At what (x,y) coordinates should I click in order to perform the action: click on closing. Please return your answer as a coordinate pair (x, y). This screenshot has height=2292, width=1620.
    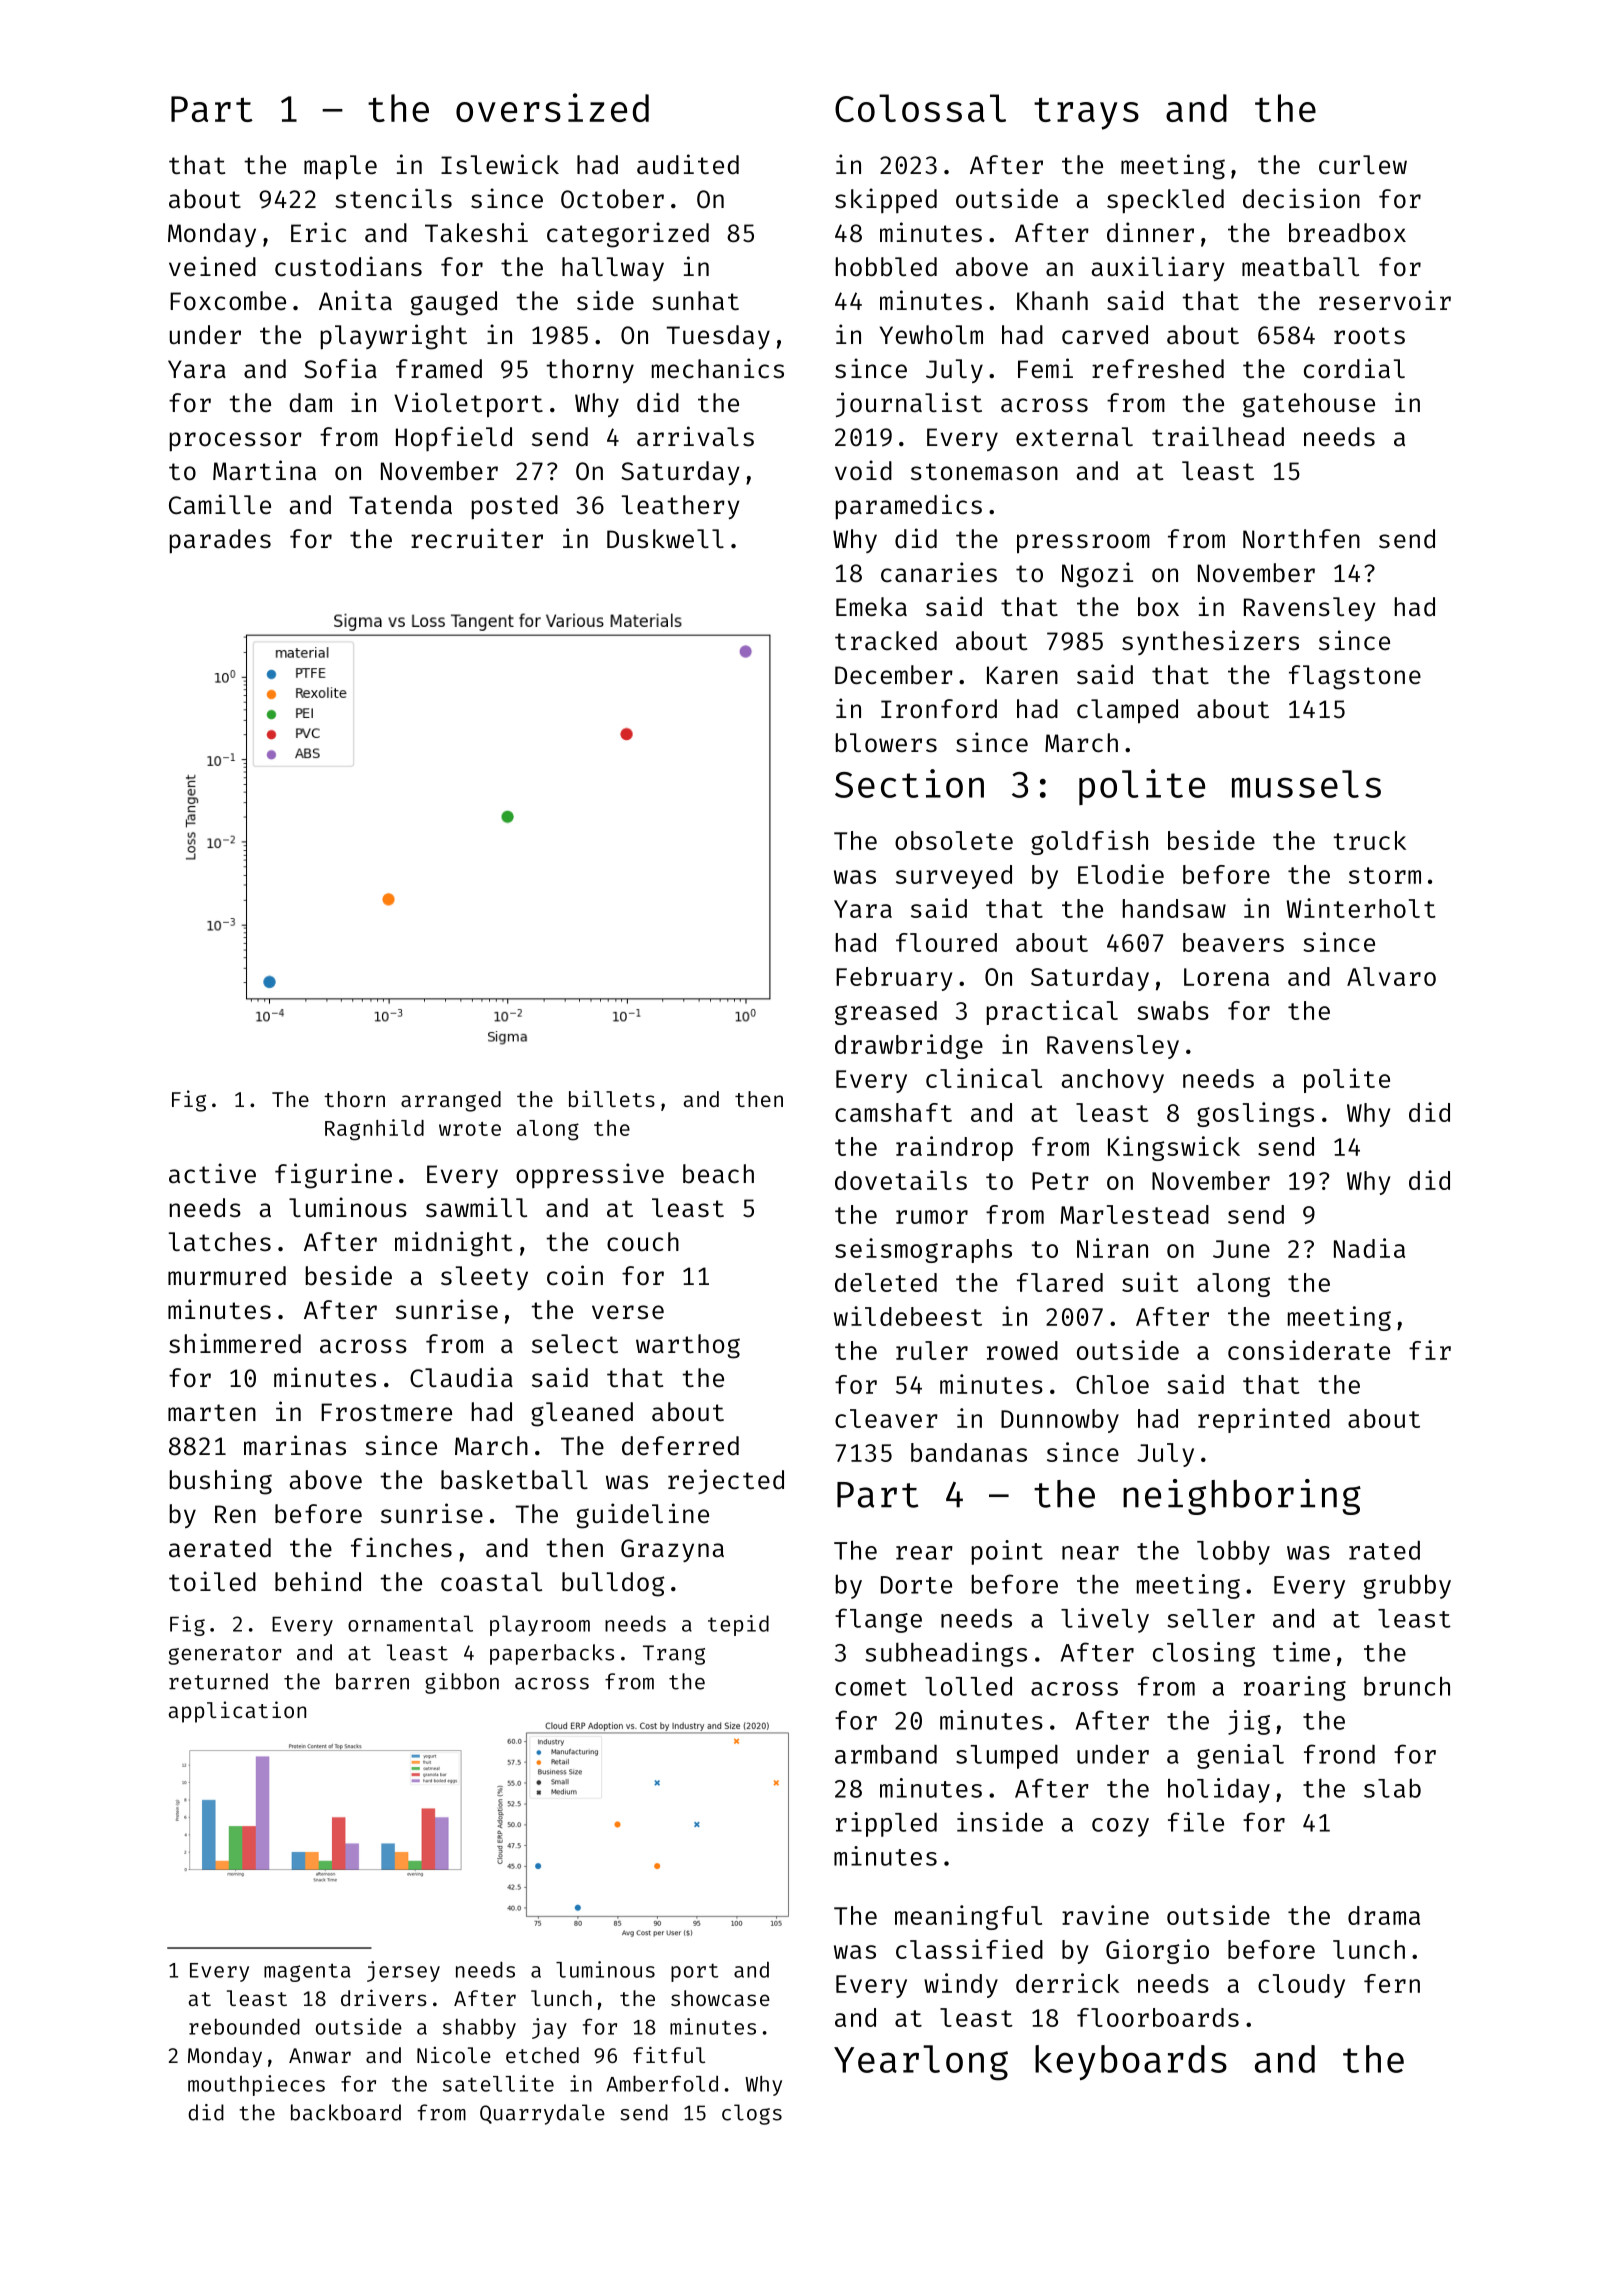
    Looking at the image, I should click on (1204, 1654).
